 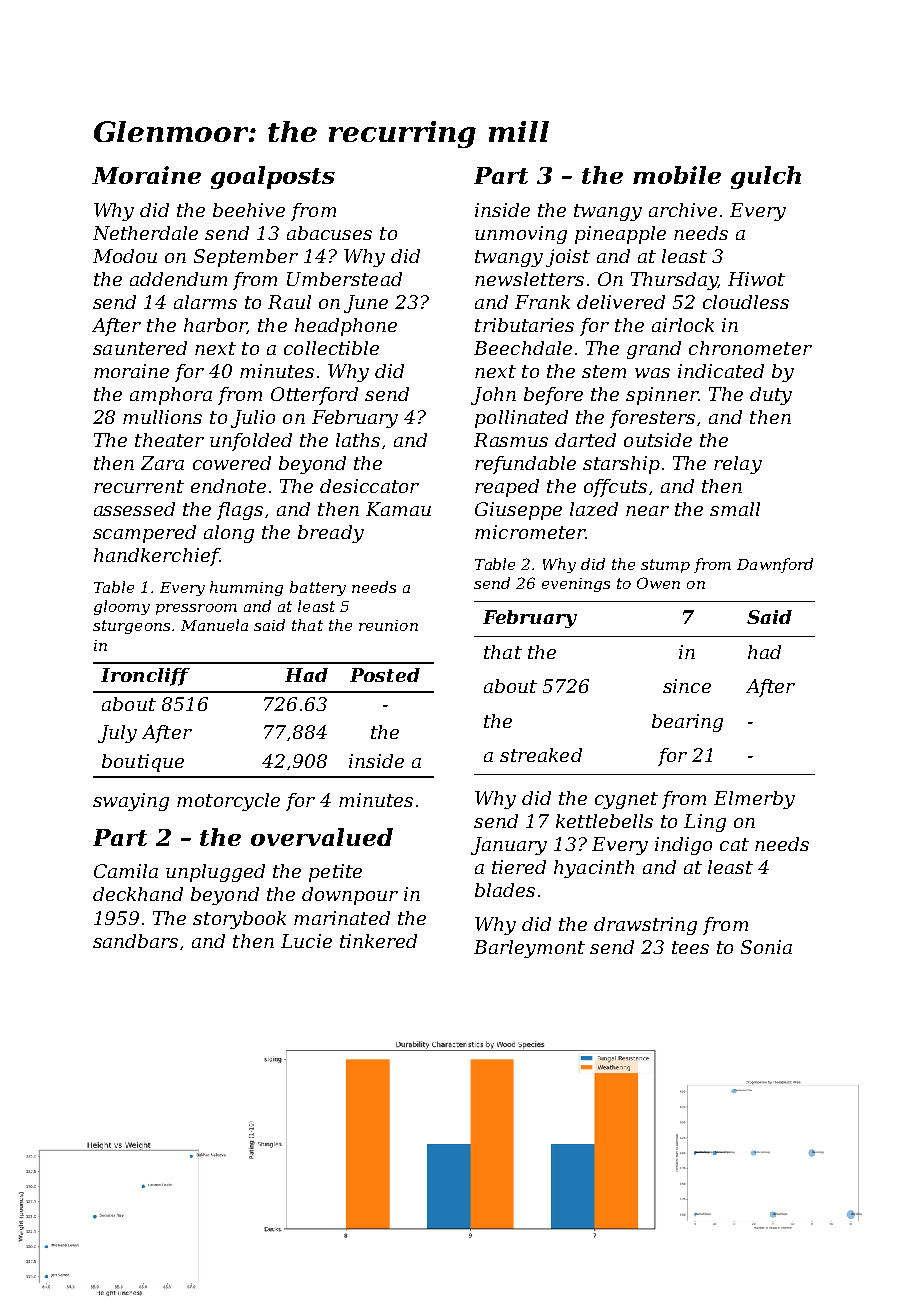 I want to click on flags, so click(x=240, y=511).
